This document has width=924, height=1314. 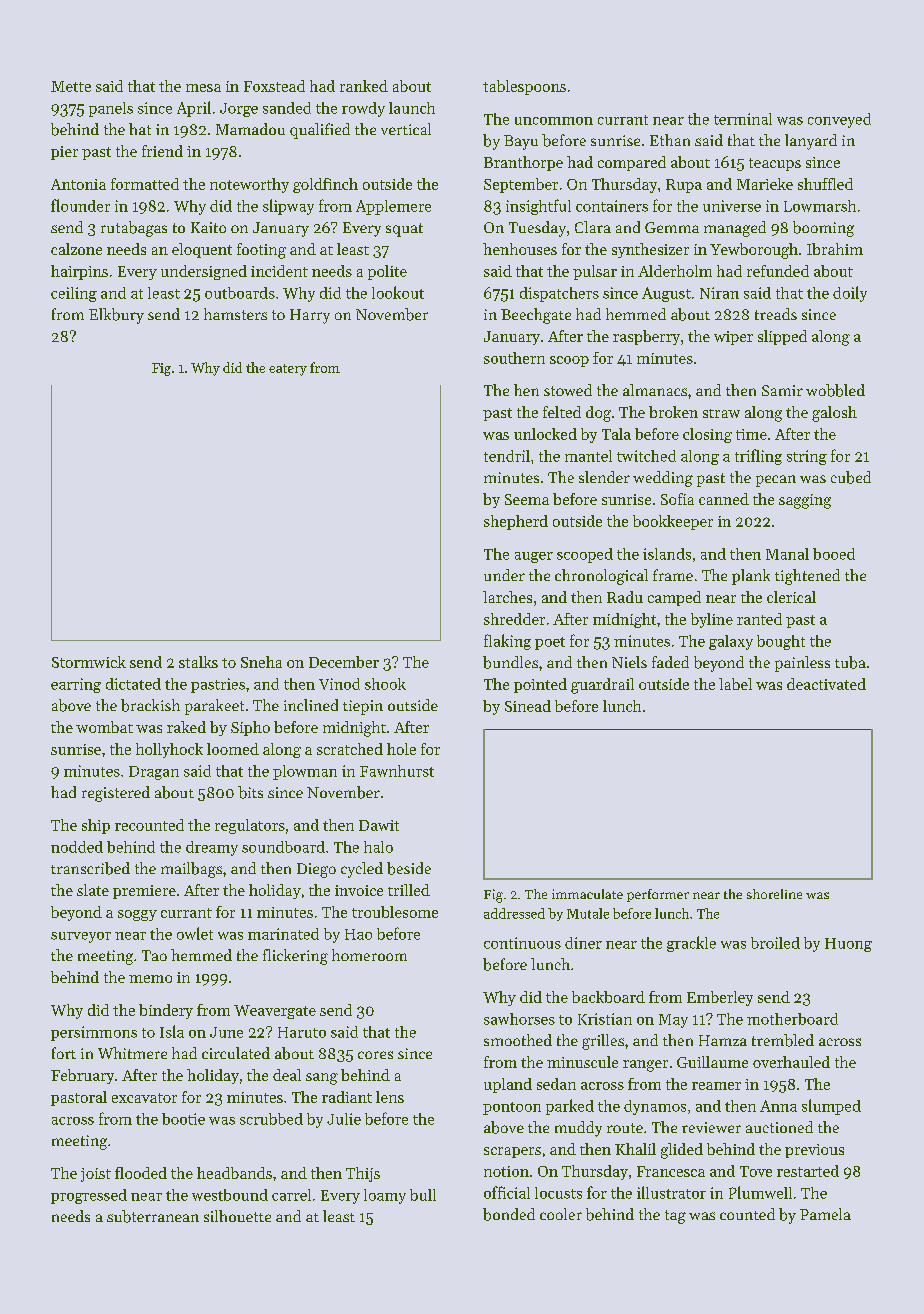 I want to click on conveyed, so click(x=839, y=120).
